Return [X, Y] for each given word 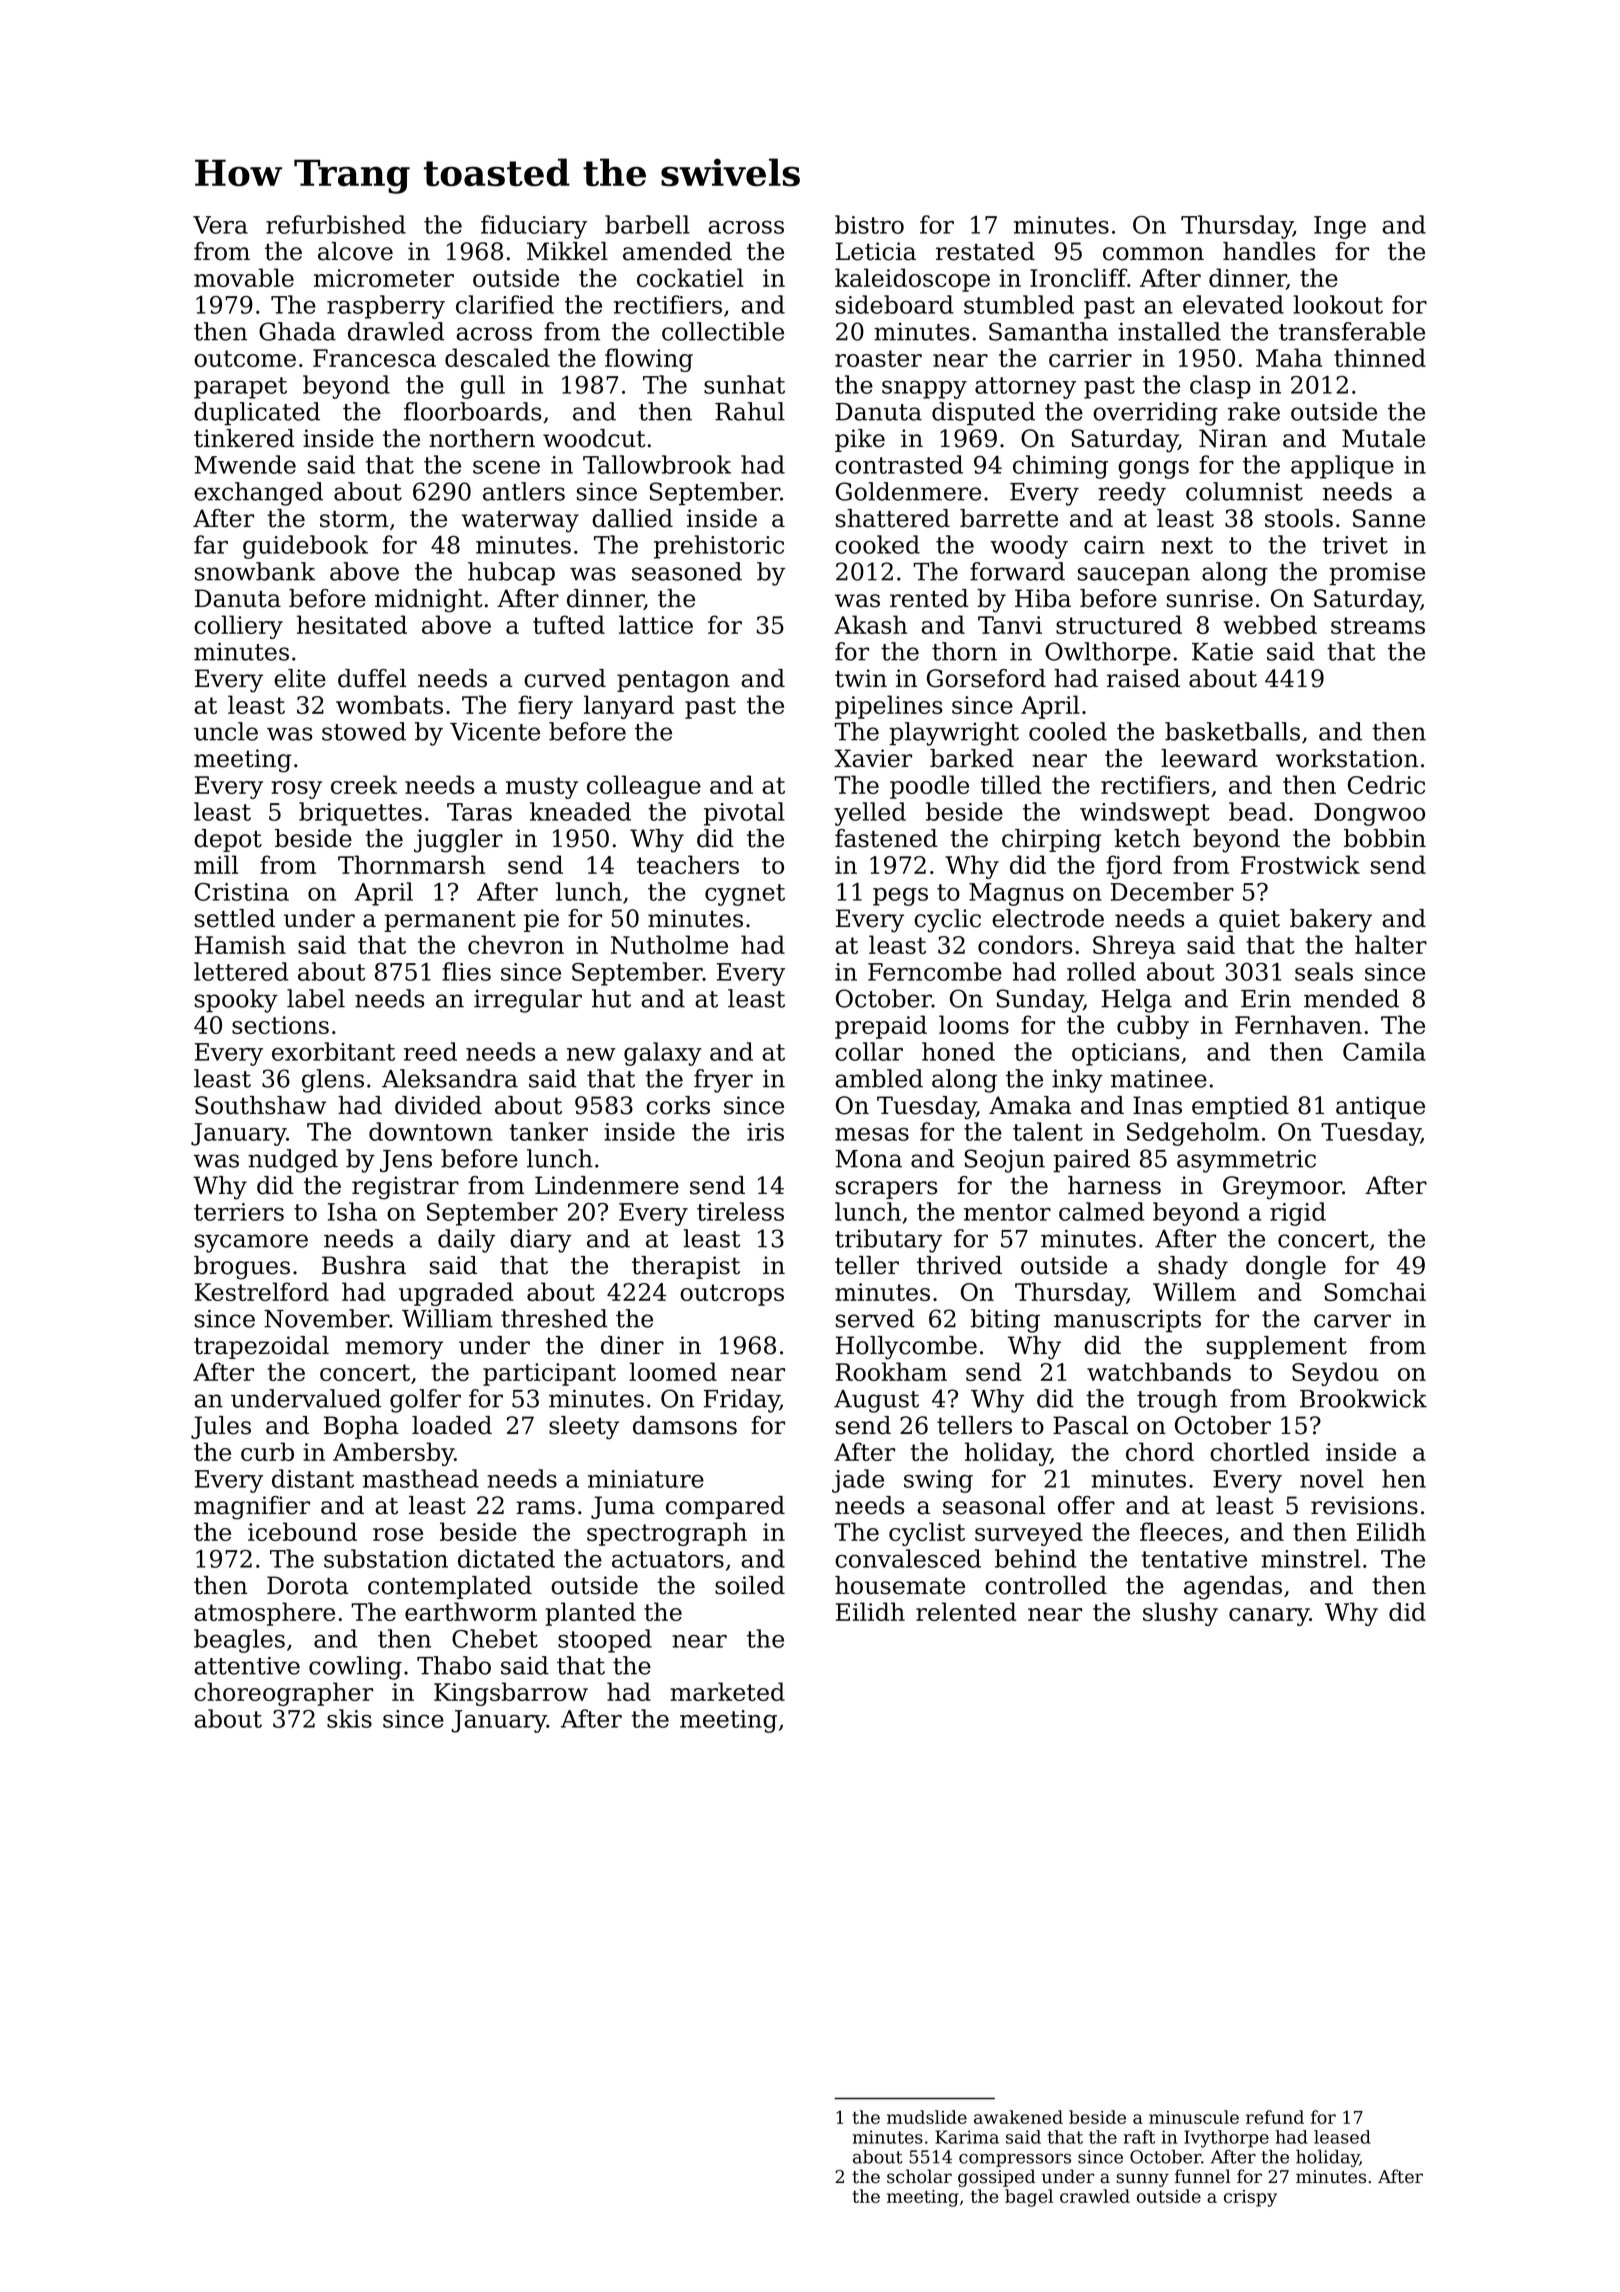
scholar [919, 2176]
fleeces [1181, 1531]
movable [244, 277]
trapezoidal [261, 1347]
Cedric [1386, 784]
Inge [1340, 227]
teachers [688, 864]
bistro [869, 224]
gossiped [996, 2178]
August [876, 1401]
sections [280, 1025]
